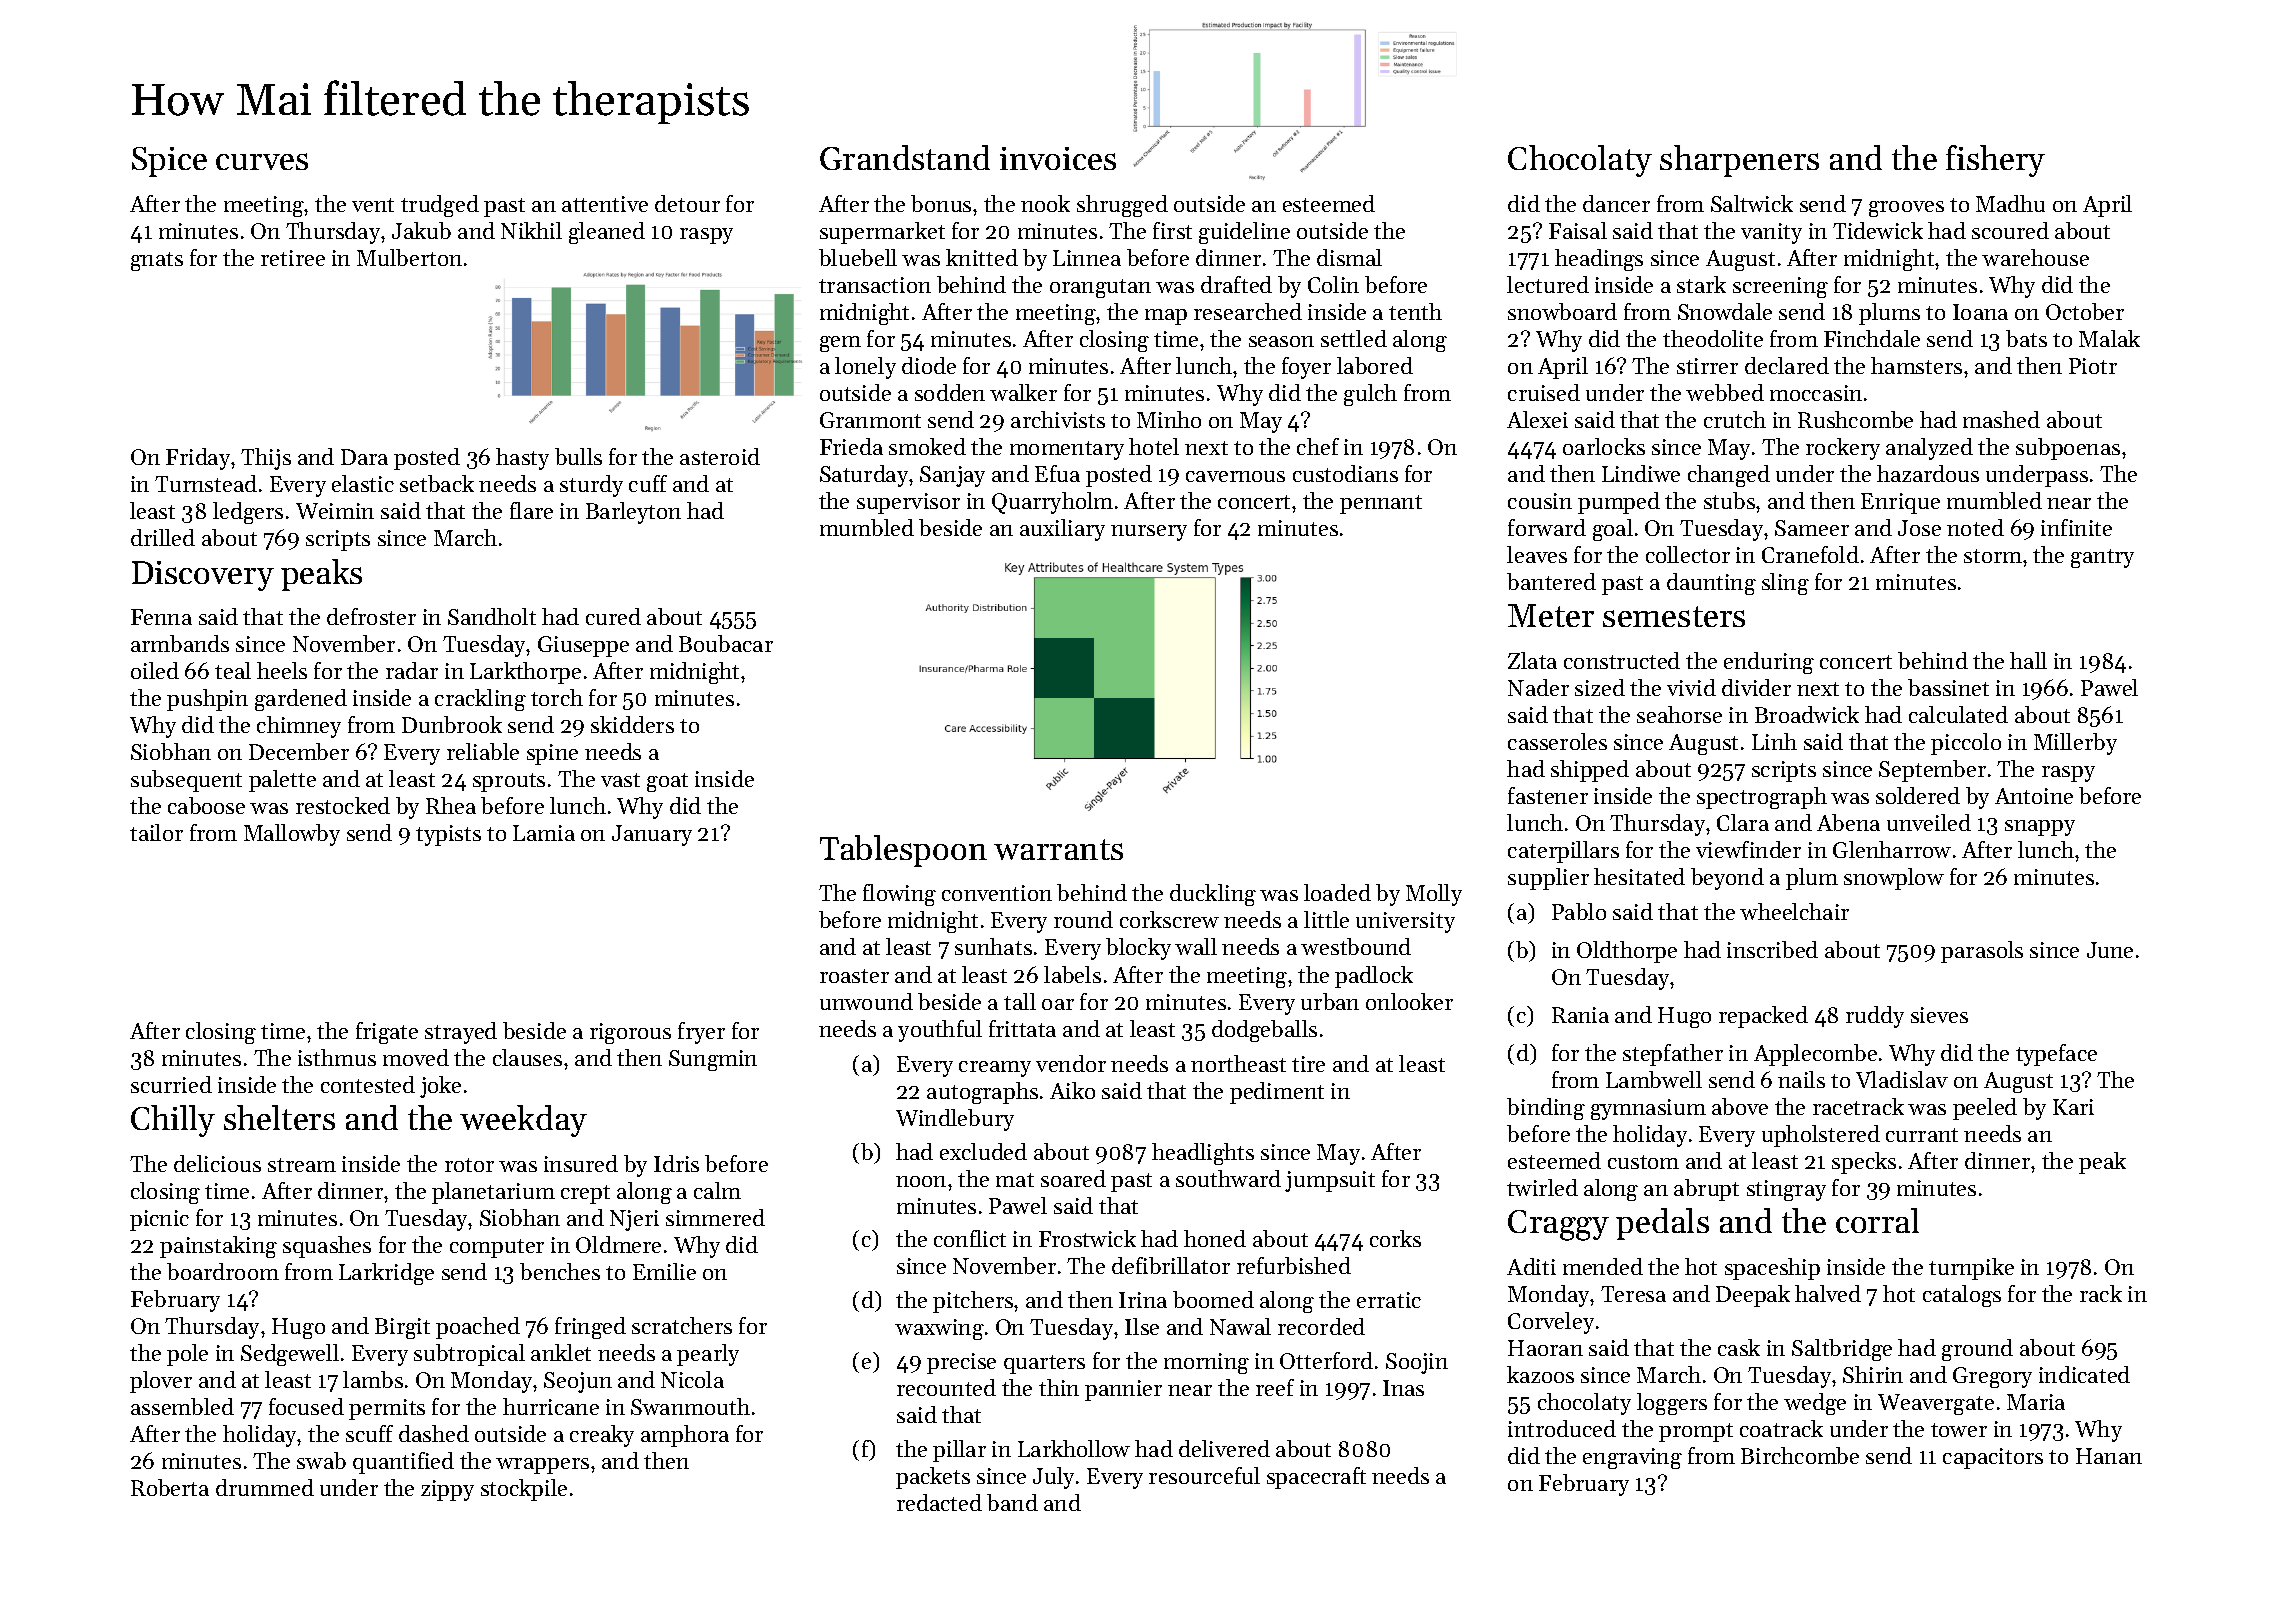  I want to click on painstaking, so click(218, 1247).
